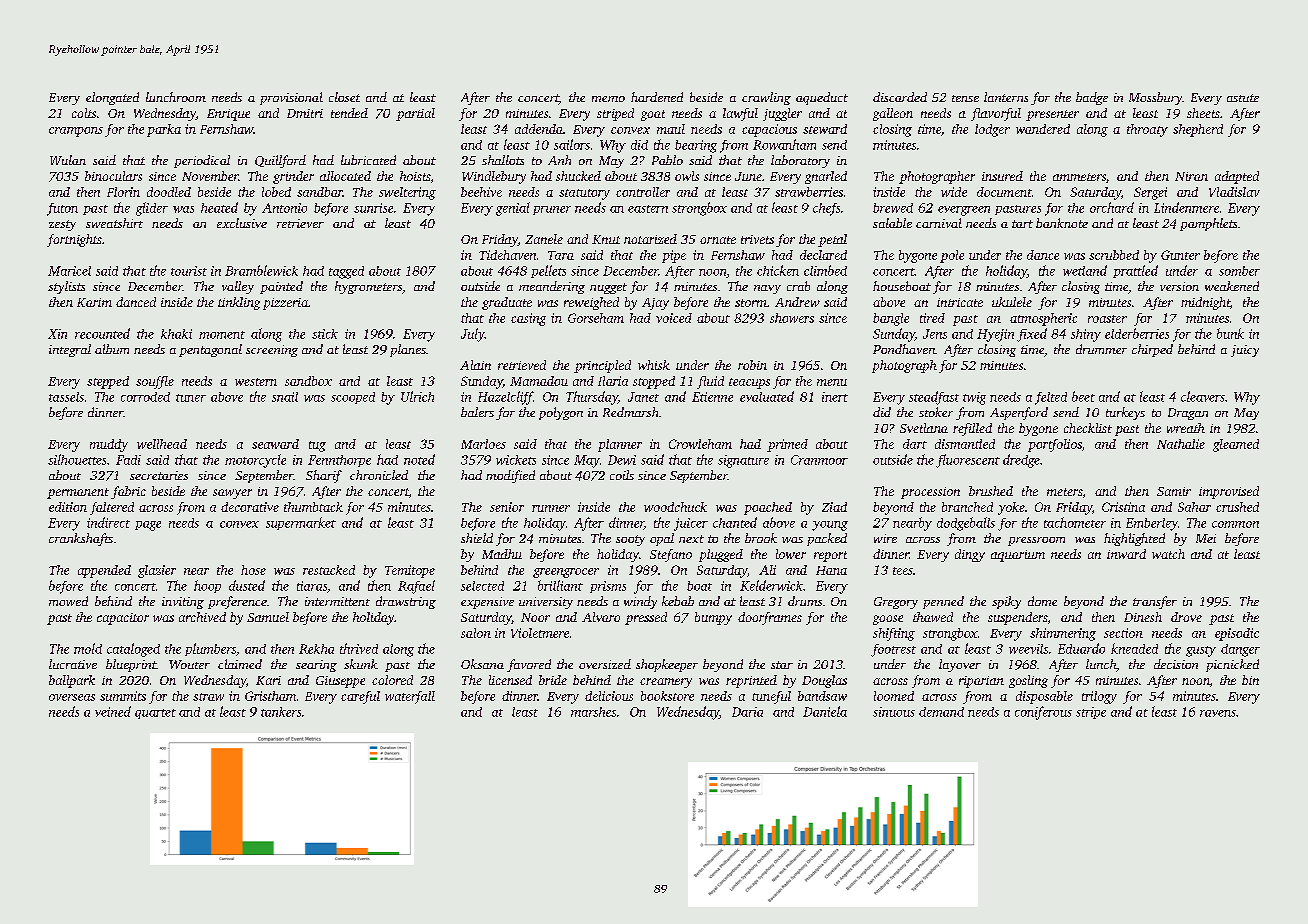  Describe the element at coordinates (1243, 98) in the screenshot. I see `astute` at that location.
